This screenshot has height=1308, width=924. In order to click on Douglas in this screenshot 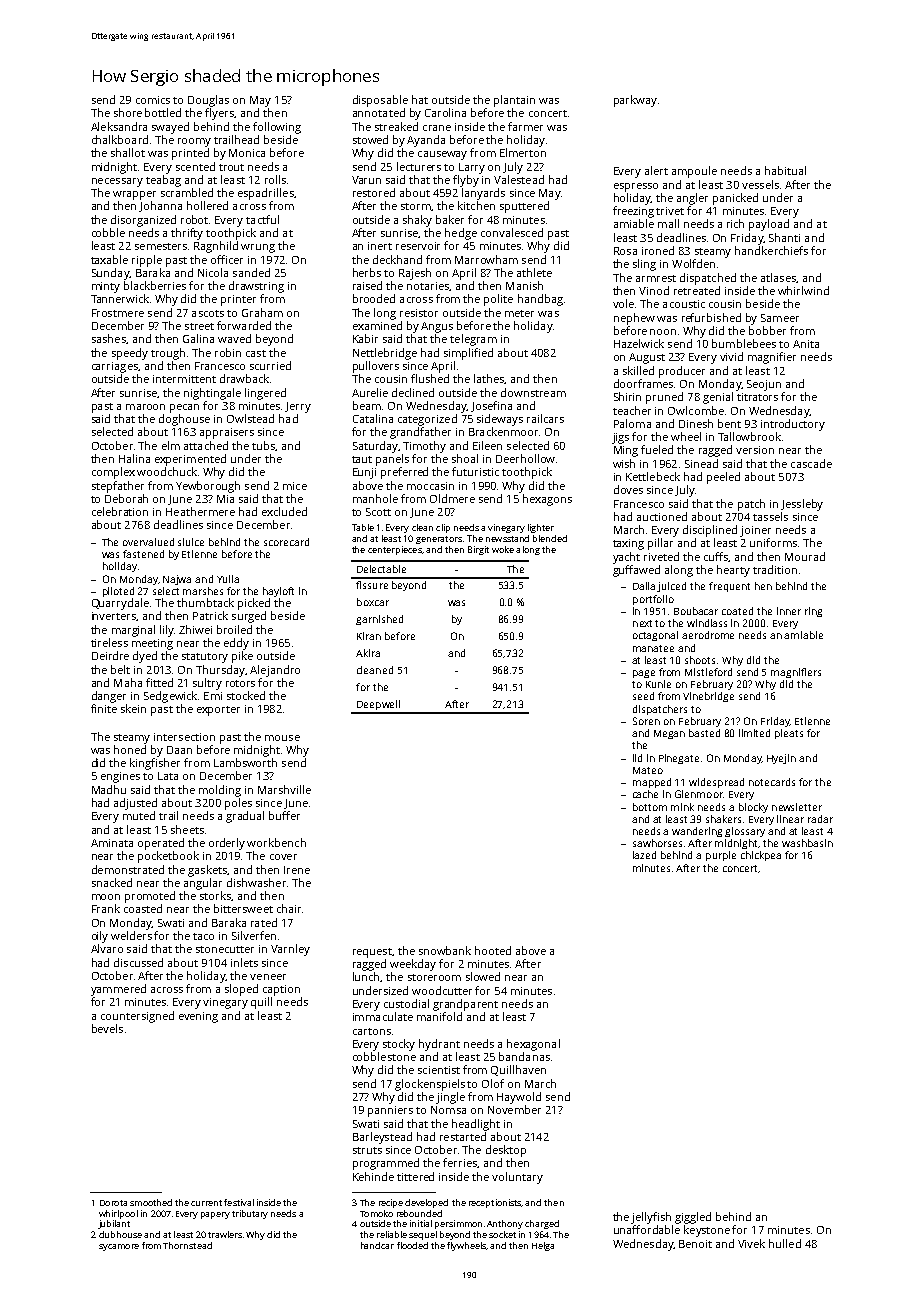, I will do `click(208, 101)`.
